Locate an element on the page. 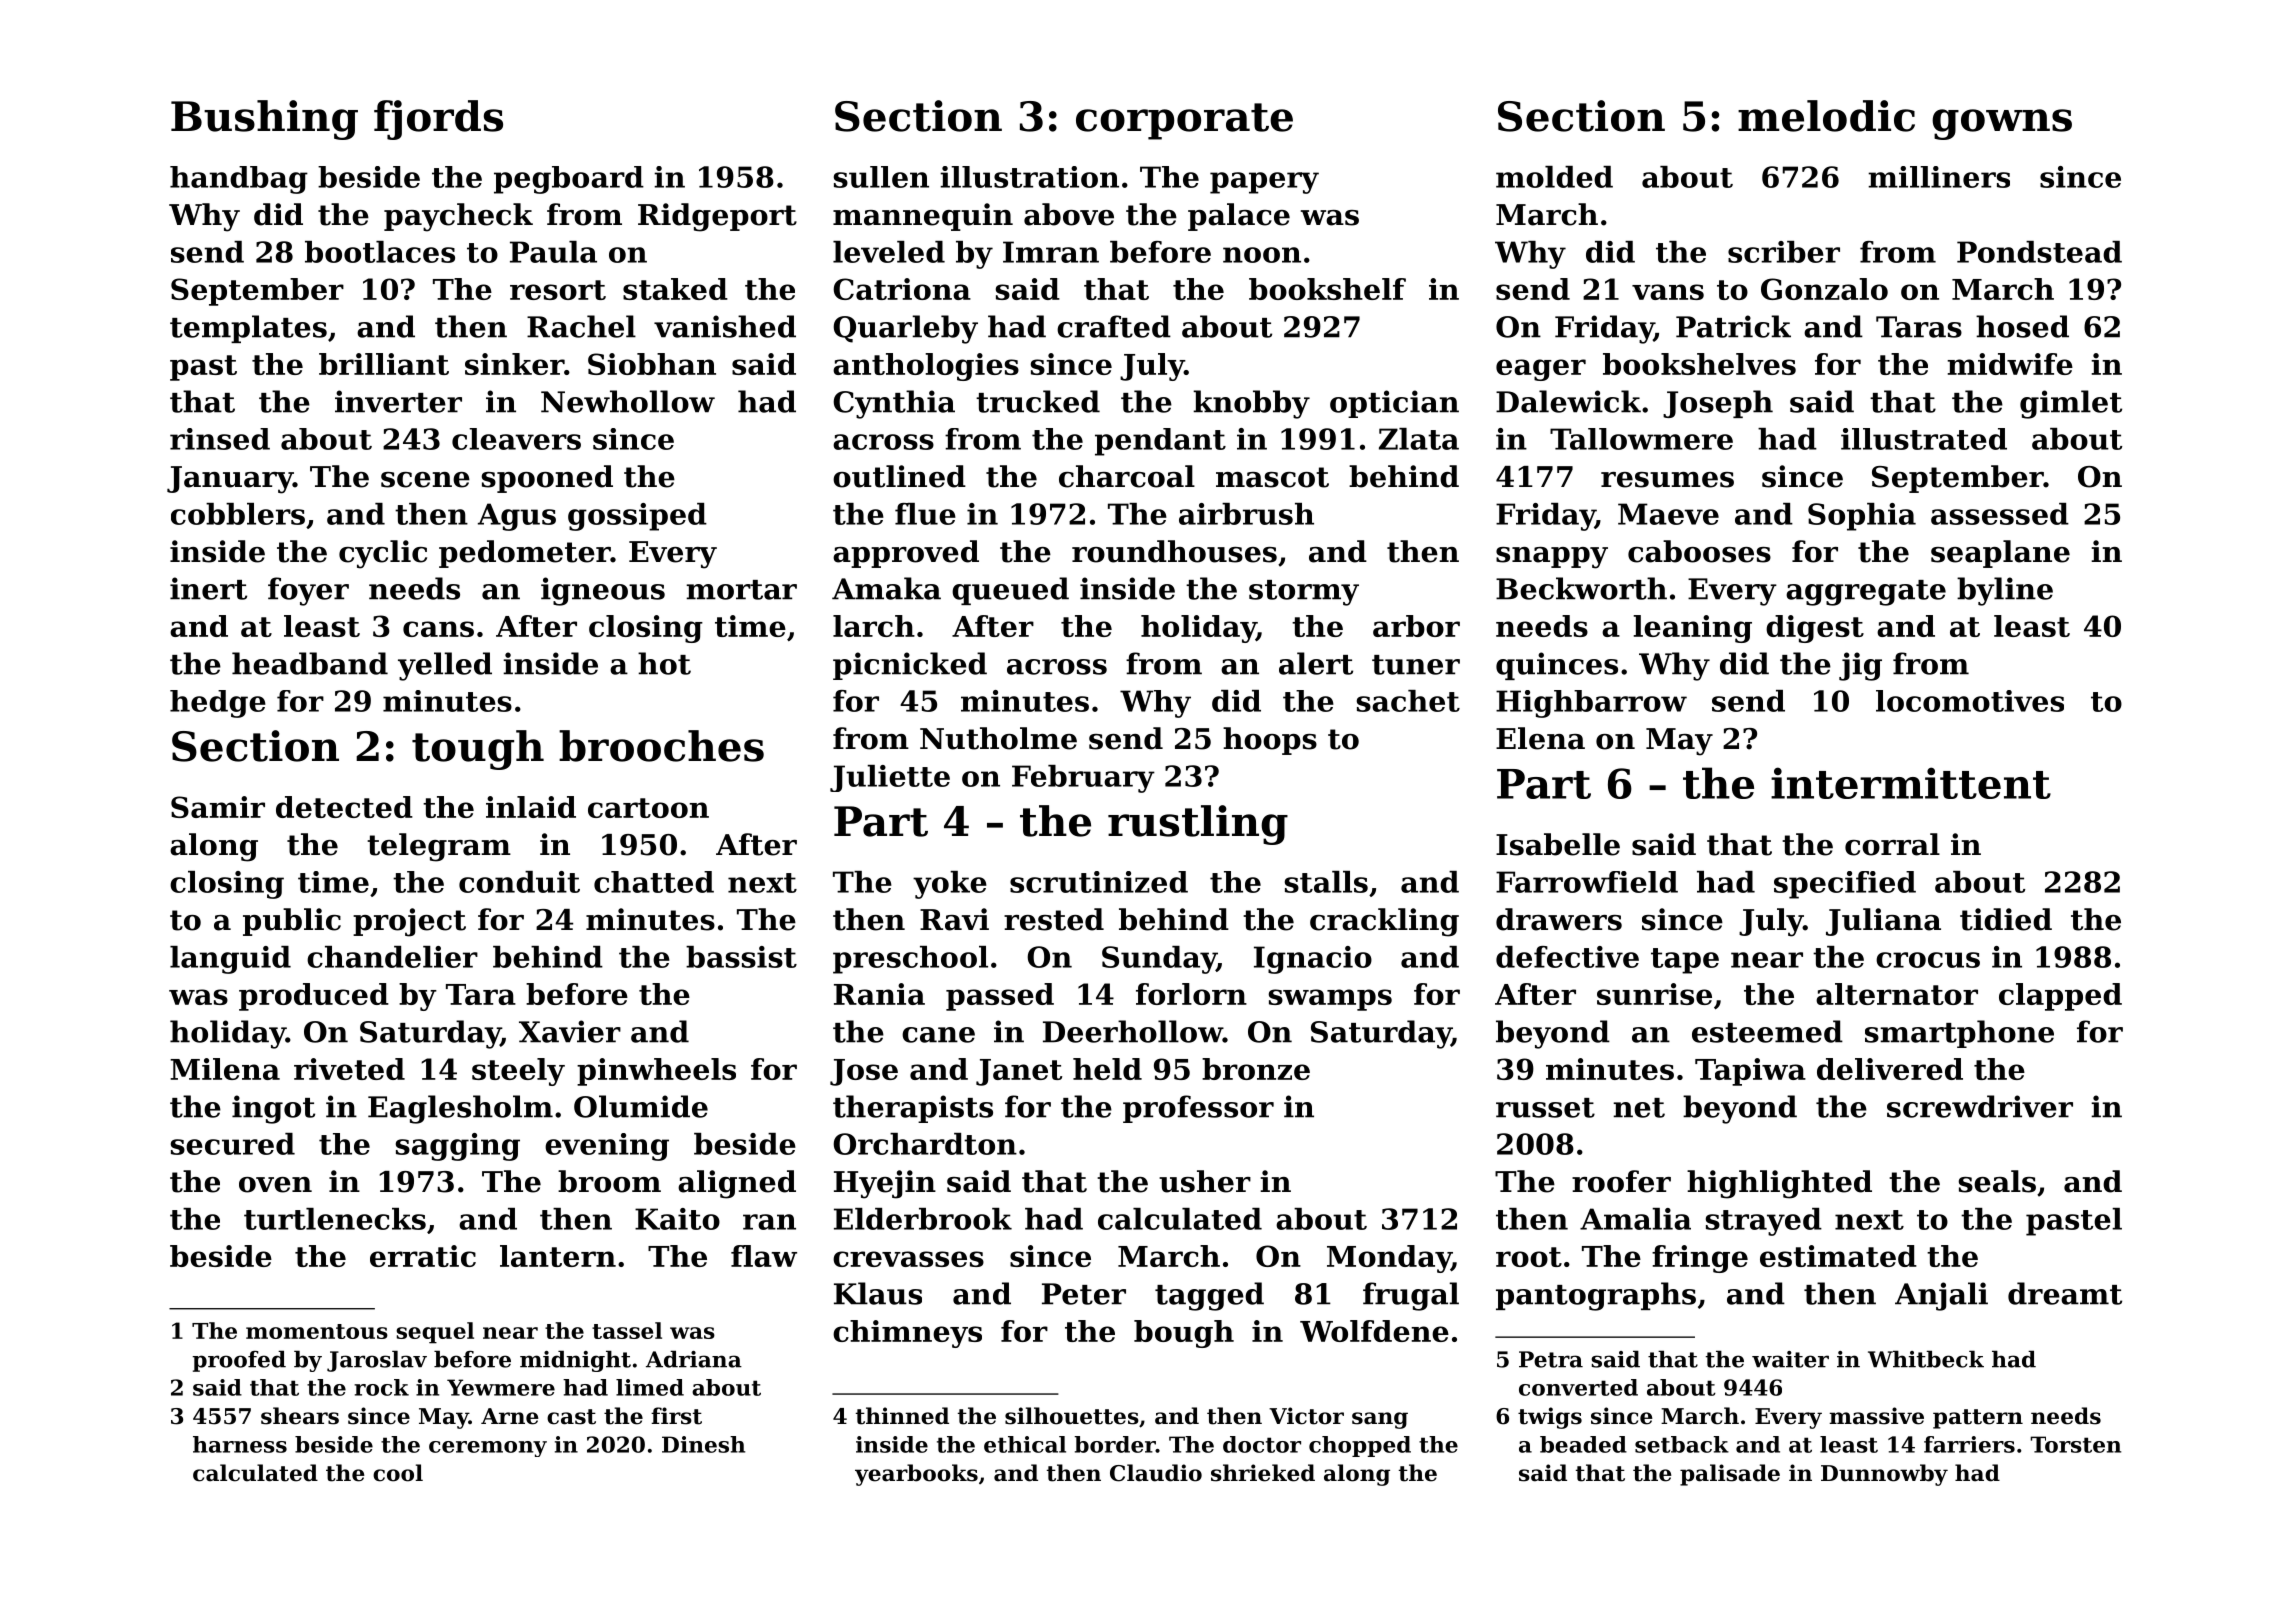  languid is located at coordinates (230, 960).
